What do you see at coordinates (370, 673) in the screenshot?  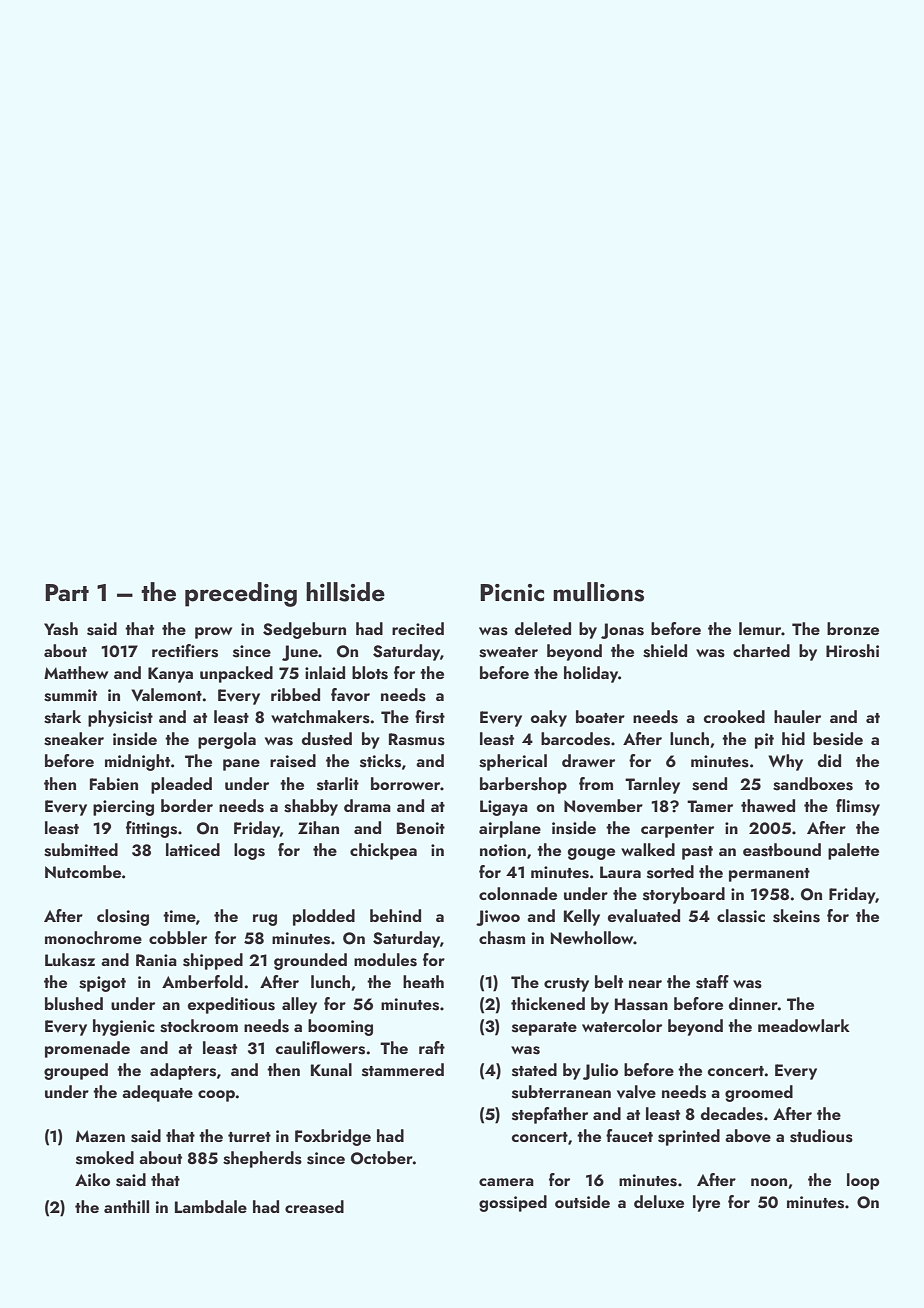 I see `blots` at bounding box center [370, 673].
